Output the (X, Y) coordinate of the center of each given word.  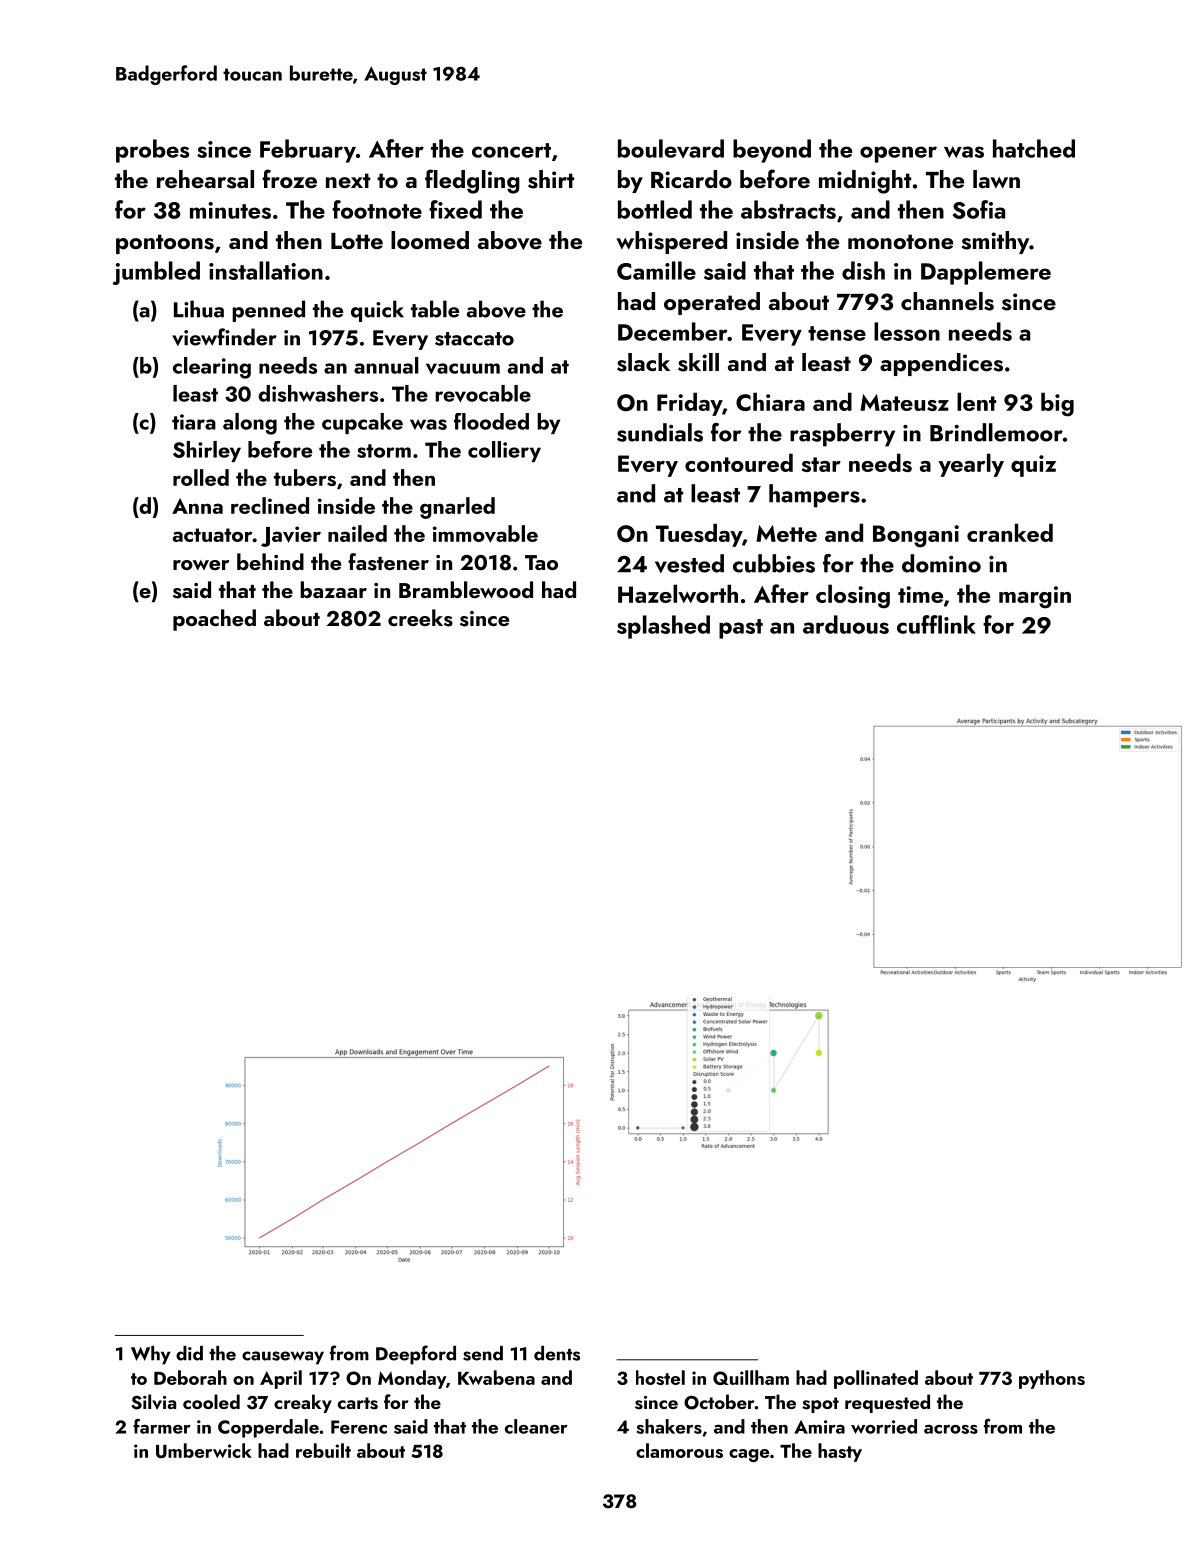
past (741, 629)
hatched (1034, 148)
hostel (660, 1377)
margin (1035, 597)
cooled (211, 1401)
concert (511, 150)
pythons (1052, 1379)
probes (152, 151)
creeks (420, 618)
